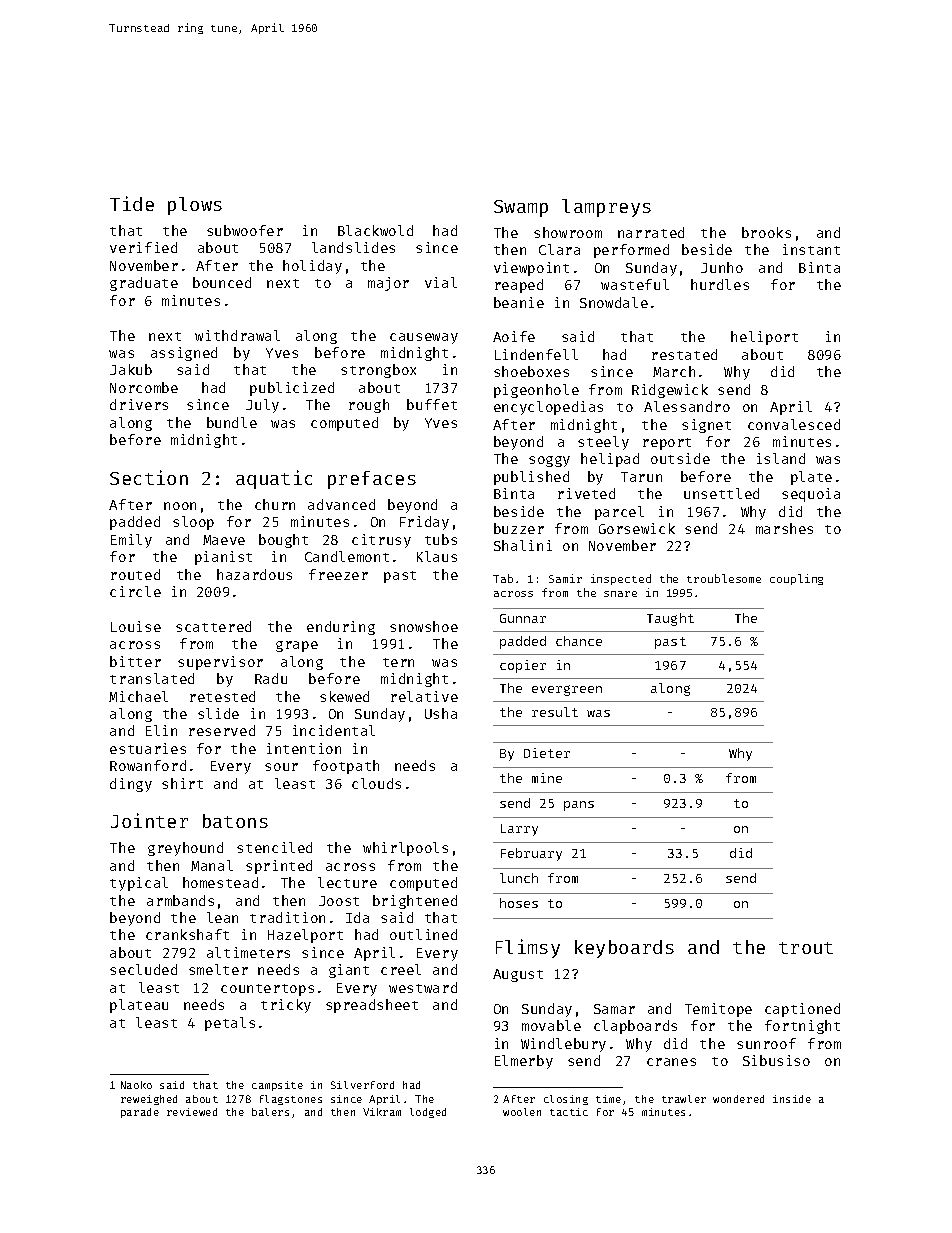  I want to click on Swamp, so click(521, 208).
